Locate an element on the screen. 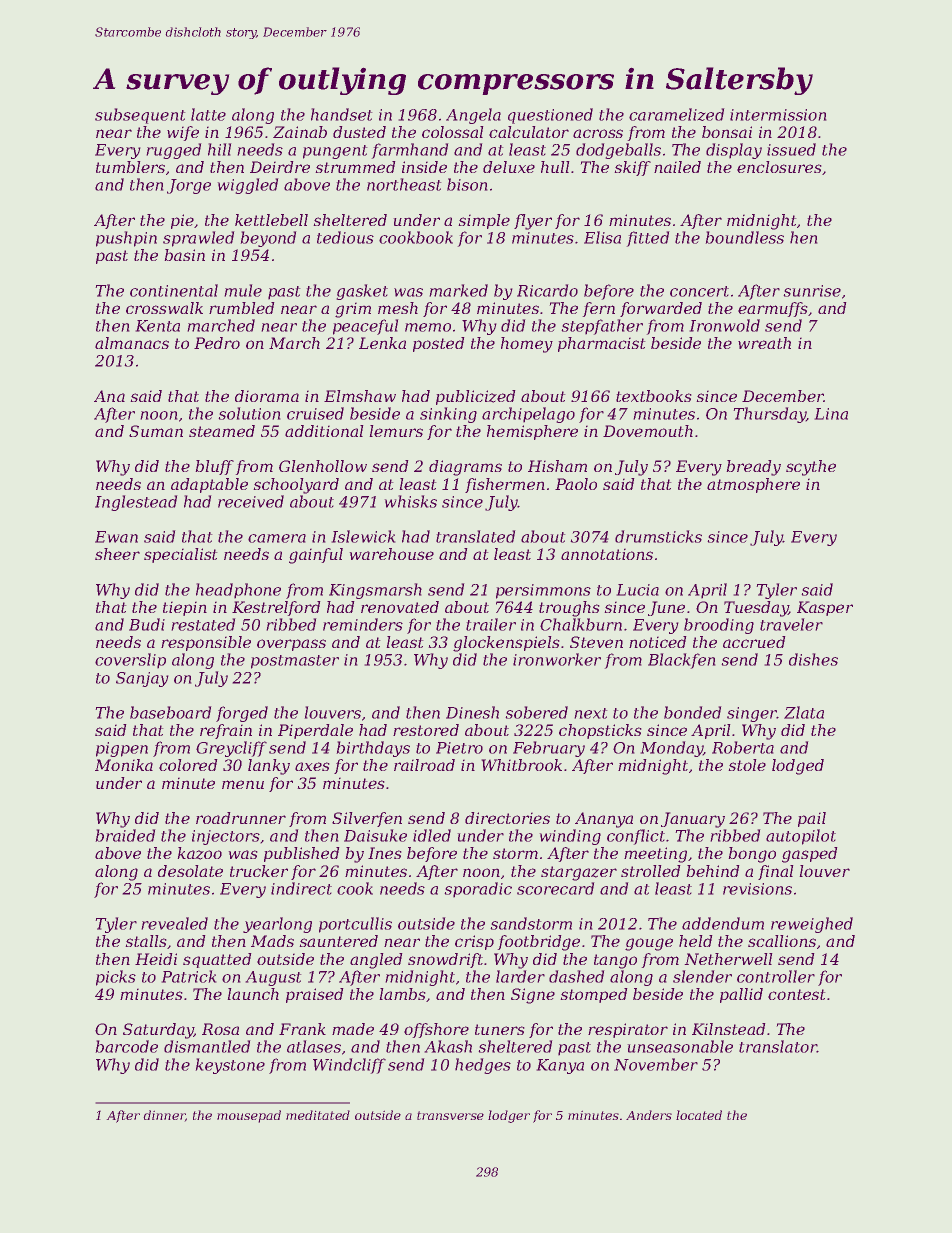 This screenshot has width=952, height=1233. kazoo is located at coordinates (199, 853).
